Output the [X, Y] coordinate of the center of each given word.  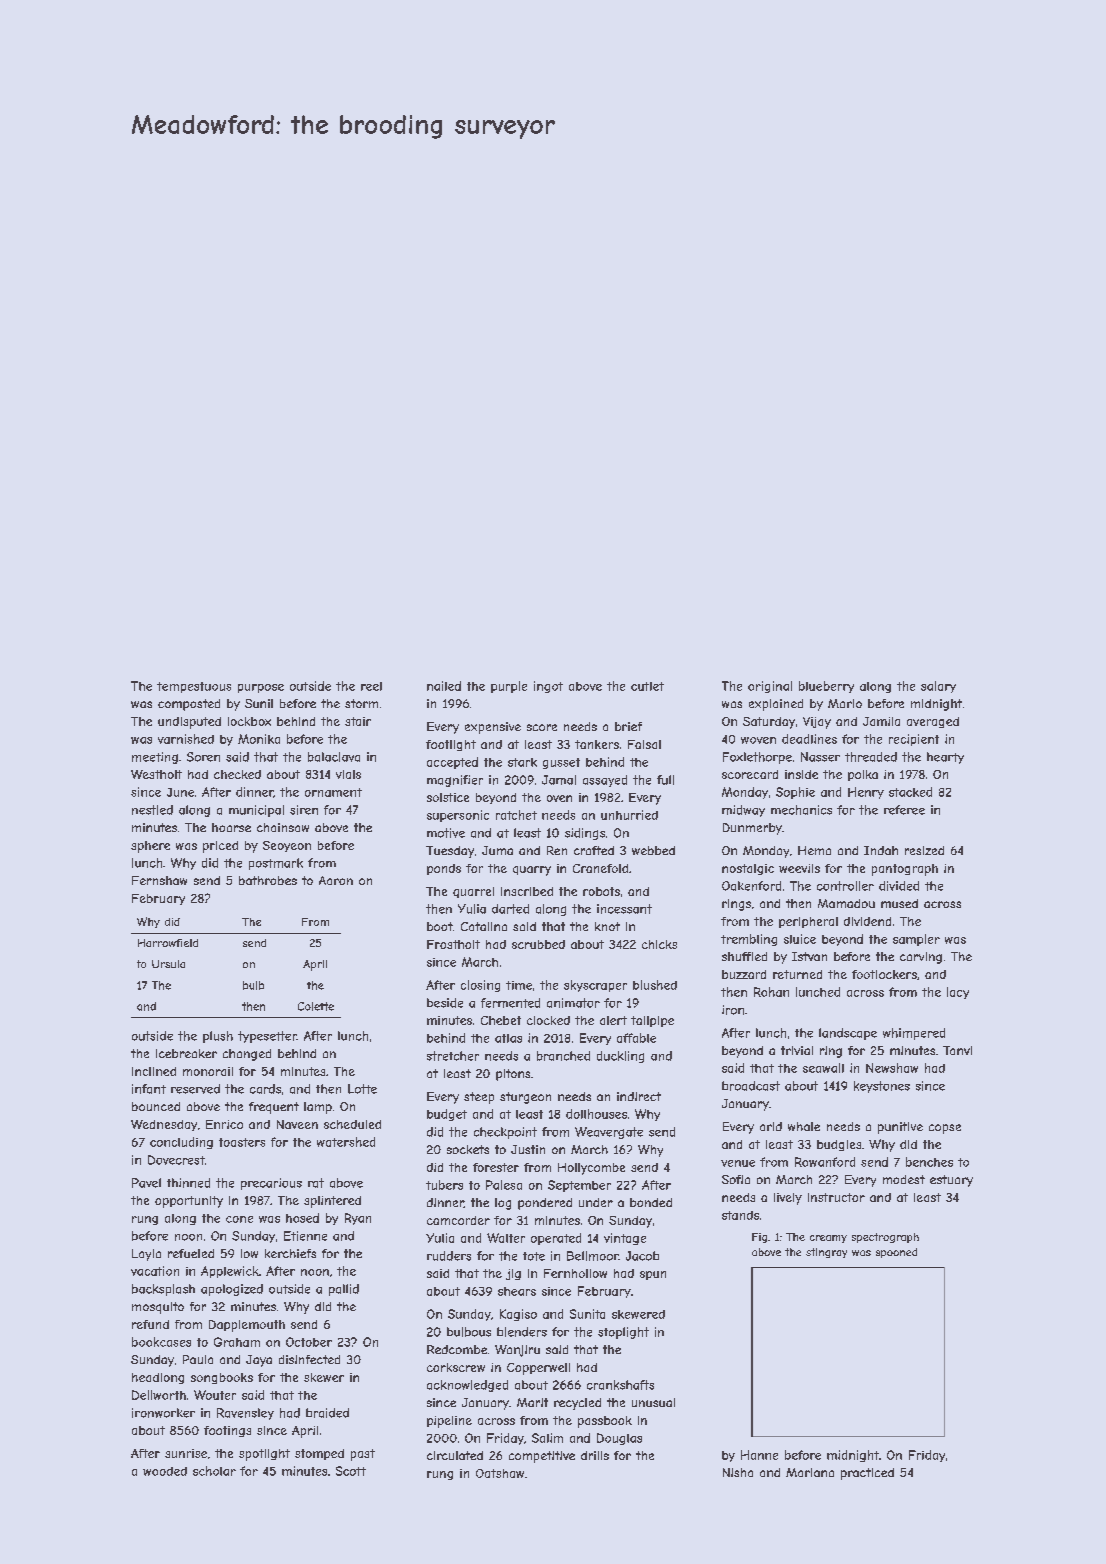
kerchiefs [290, 1253]
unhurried [629, 815]
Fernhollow [575, 1273]
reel [371, 686]
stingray [826, 1253]
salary [938, 687]
